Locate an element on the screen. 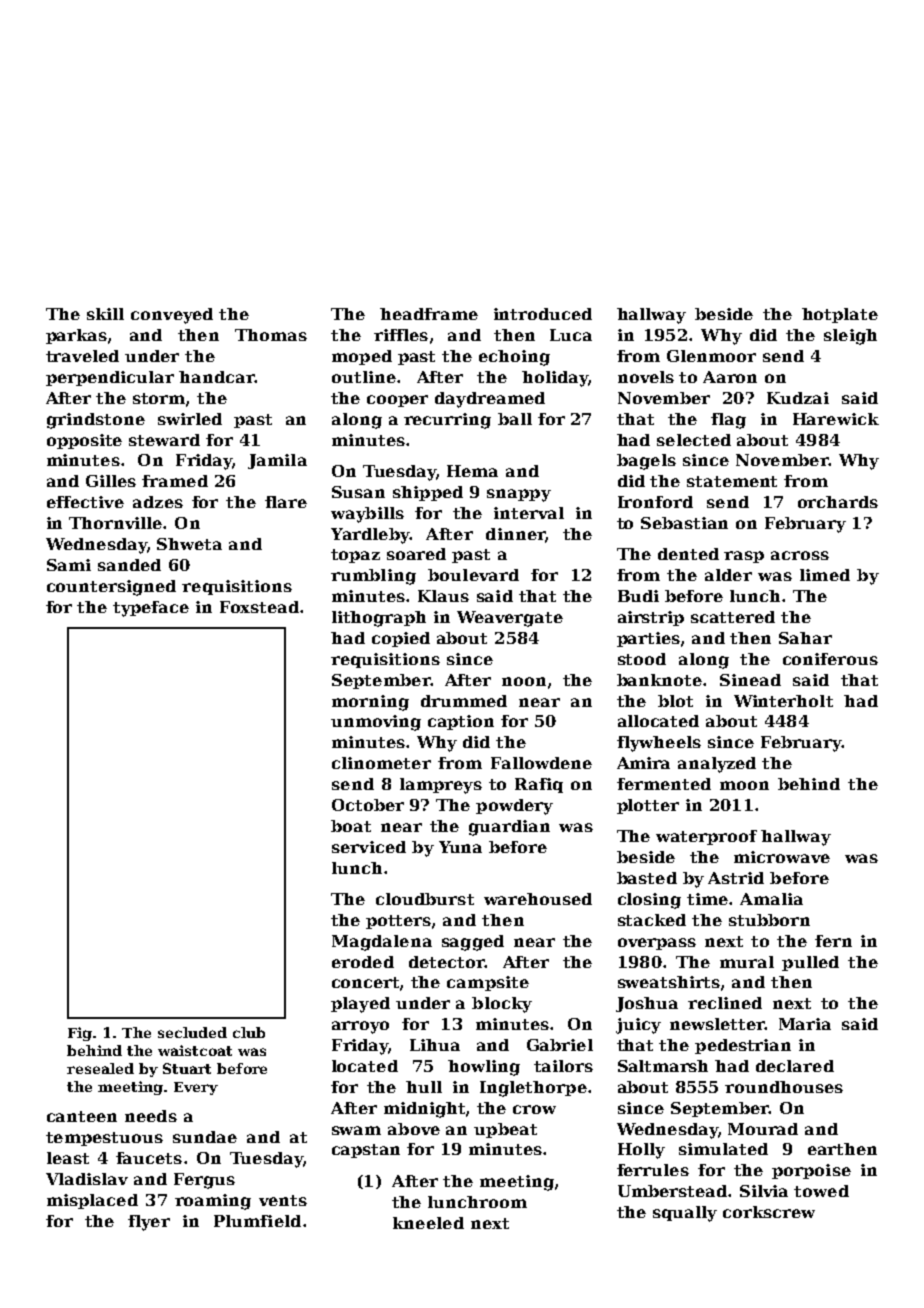 This screenshot has height=1308, width=924. typeface is located at coordinates (151, 609).
